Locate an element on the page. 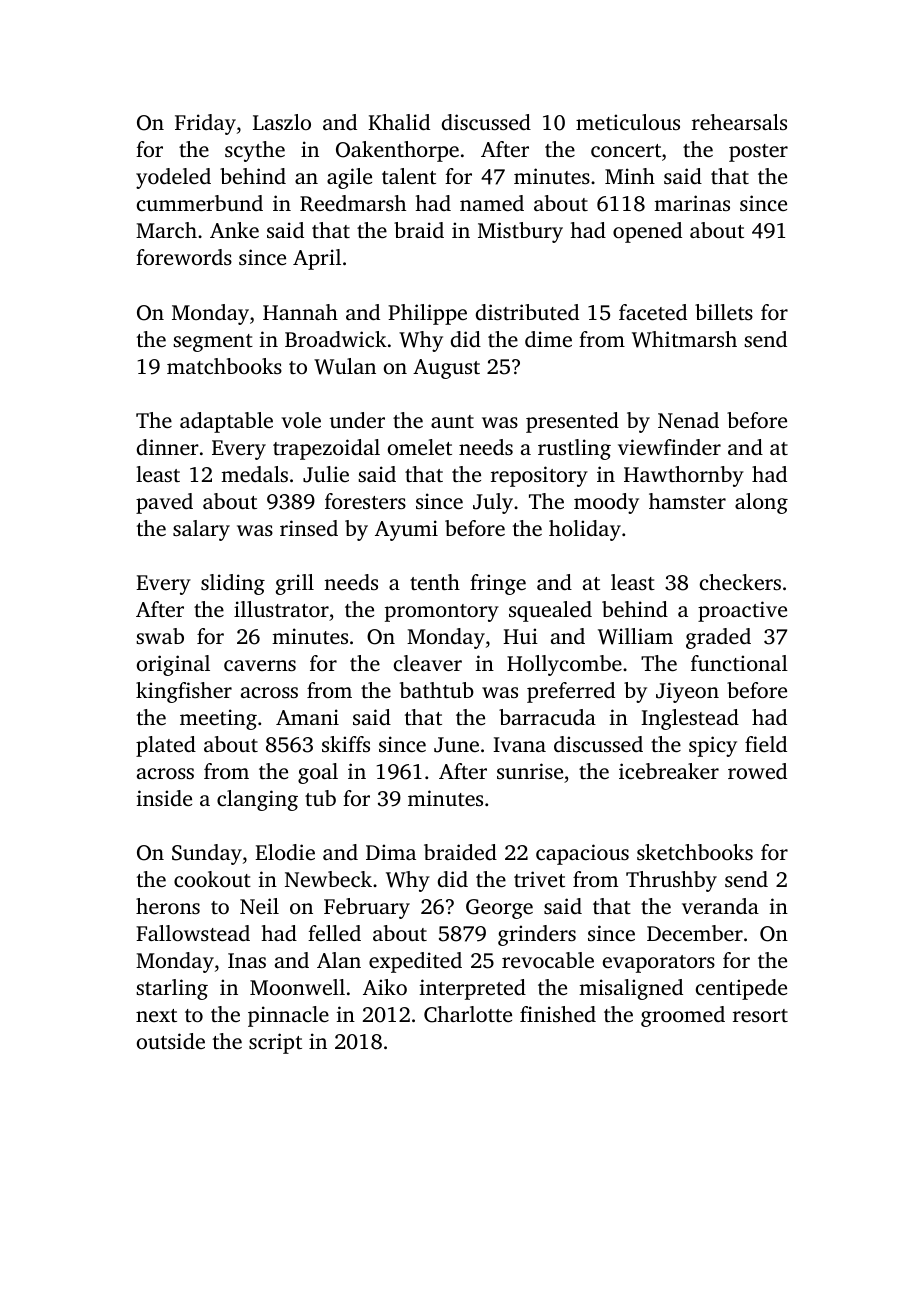  George is located at coordinates (499, 909).
